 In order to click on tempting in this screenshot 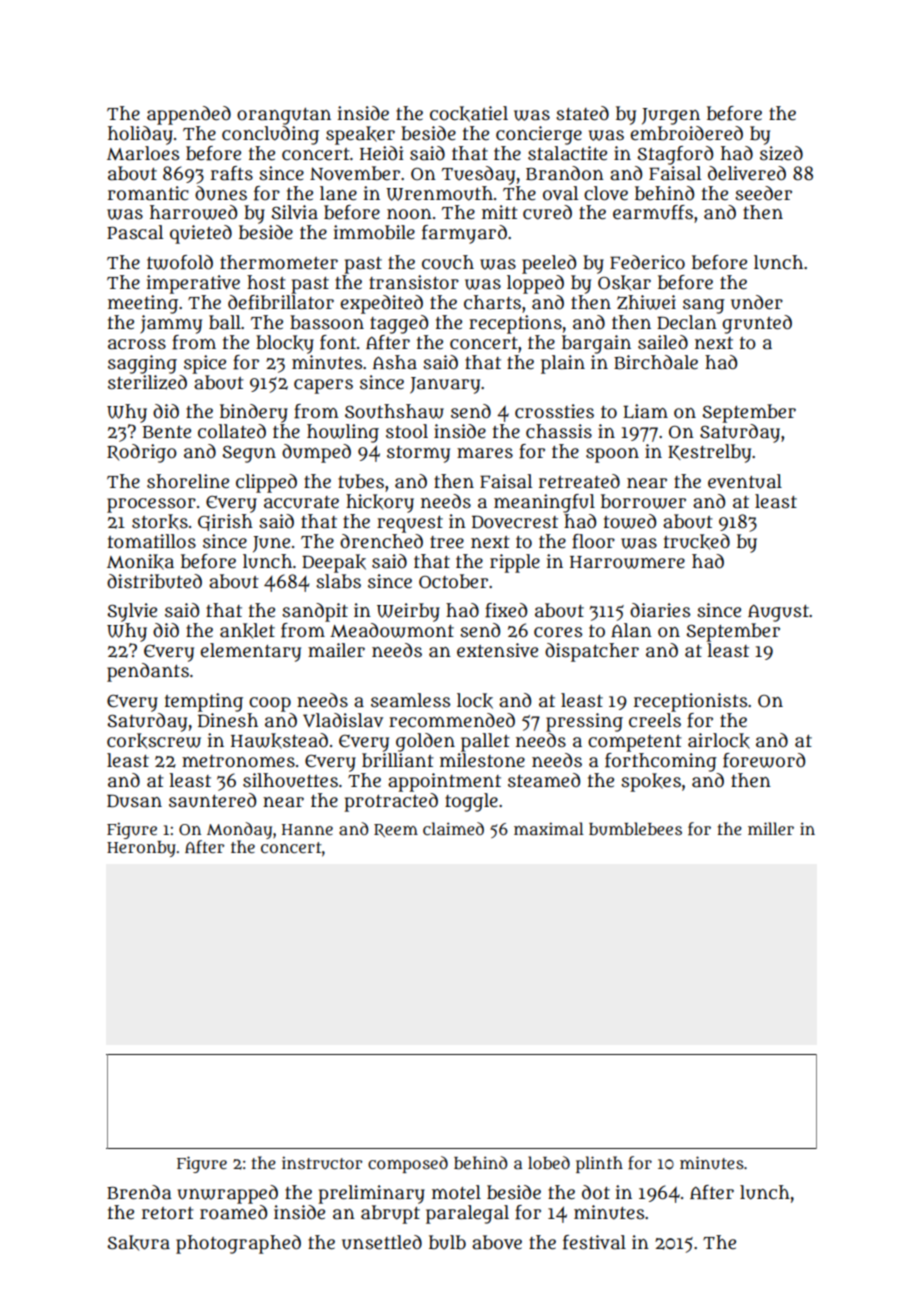, I will do `click(204, 702)`.
